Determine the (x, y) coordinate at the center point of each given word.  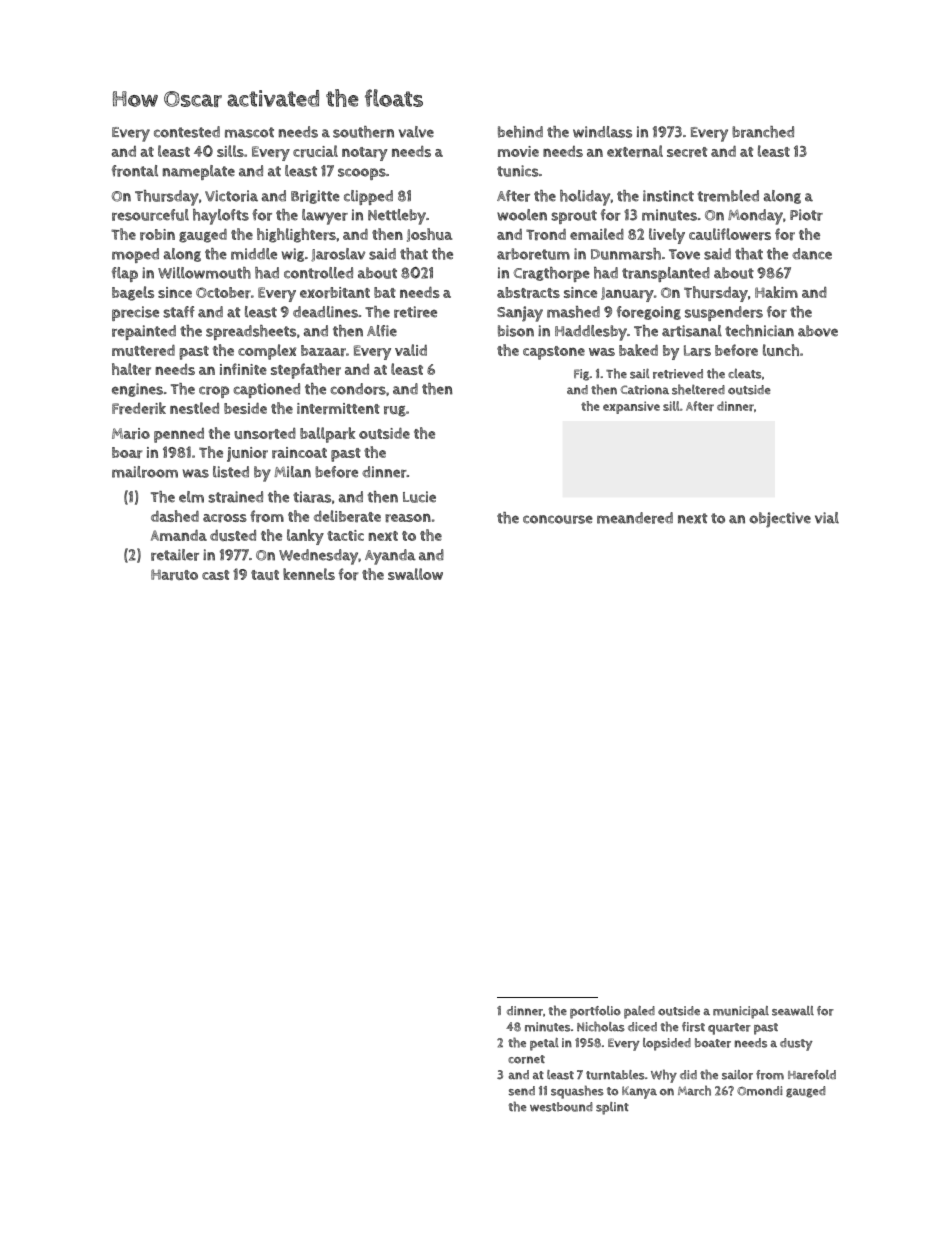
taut (265, 575)
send (522, 1091)
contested (187, 132)
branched (763, 132)
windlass (602, 132)
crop (214, 392)
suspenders (724, 313)
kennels (309, 574)
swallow (415, 574)
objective (780, 520)
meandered (635, 518)
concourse (558, 519)
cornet (526, 1059)
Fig (582, 375)
